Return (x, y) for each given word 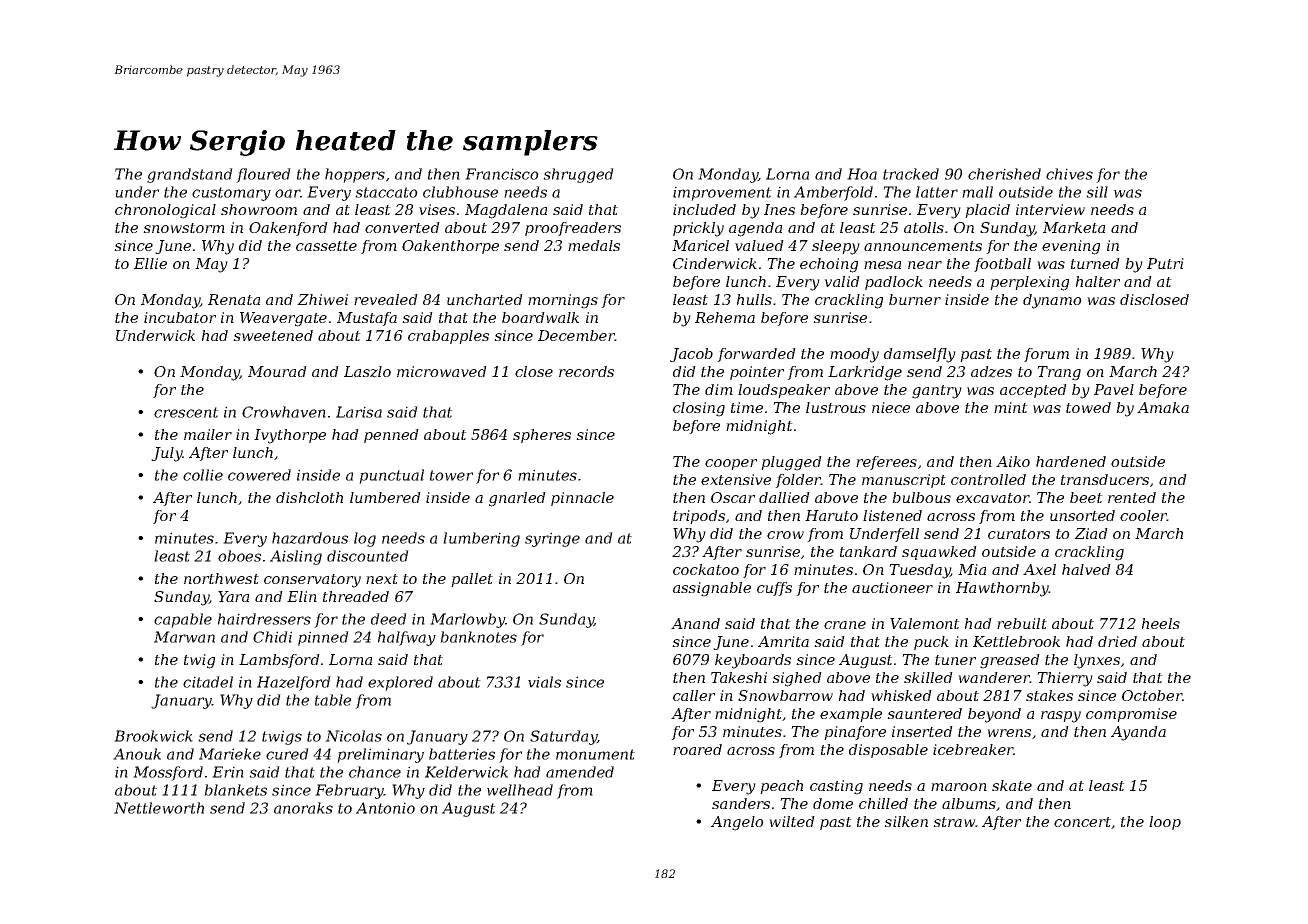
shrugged (578, 175)
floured (263, 175)
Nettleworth (159, 808)
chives (1069, 174)
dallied (784, 497)
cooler (1143, 515)
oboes (239, 556)
